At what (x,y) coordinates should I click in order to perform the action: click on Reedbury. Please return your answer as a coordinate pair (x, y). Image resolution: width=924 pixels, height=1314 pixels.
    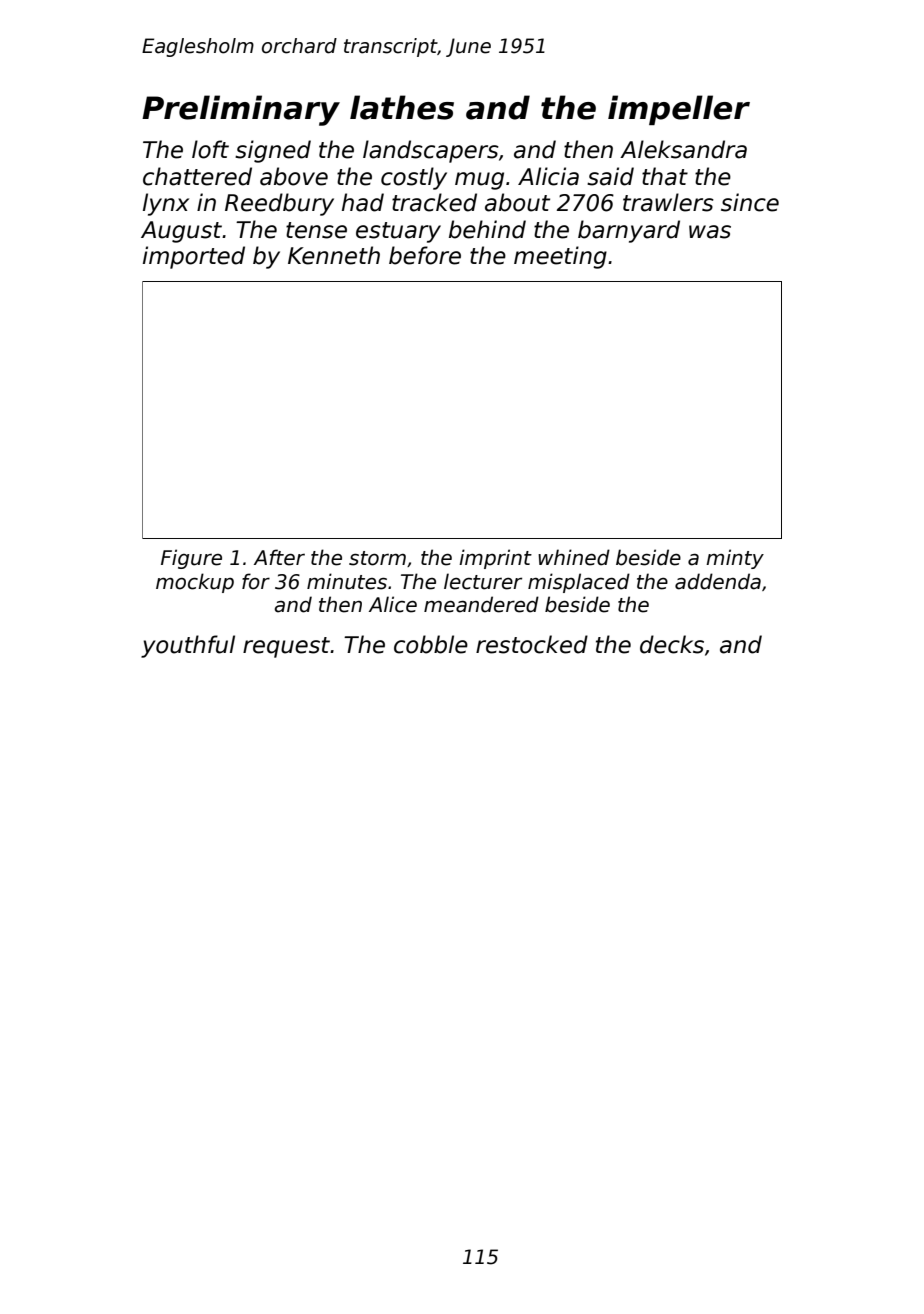
    Looking at the image, I should click on (279, 204).
